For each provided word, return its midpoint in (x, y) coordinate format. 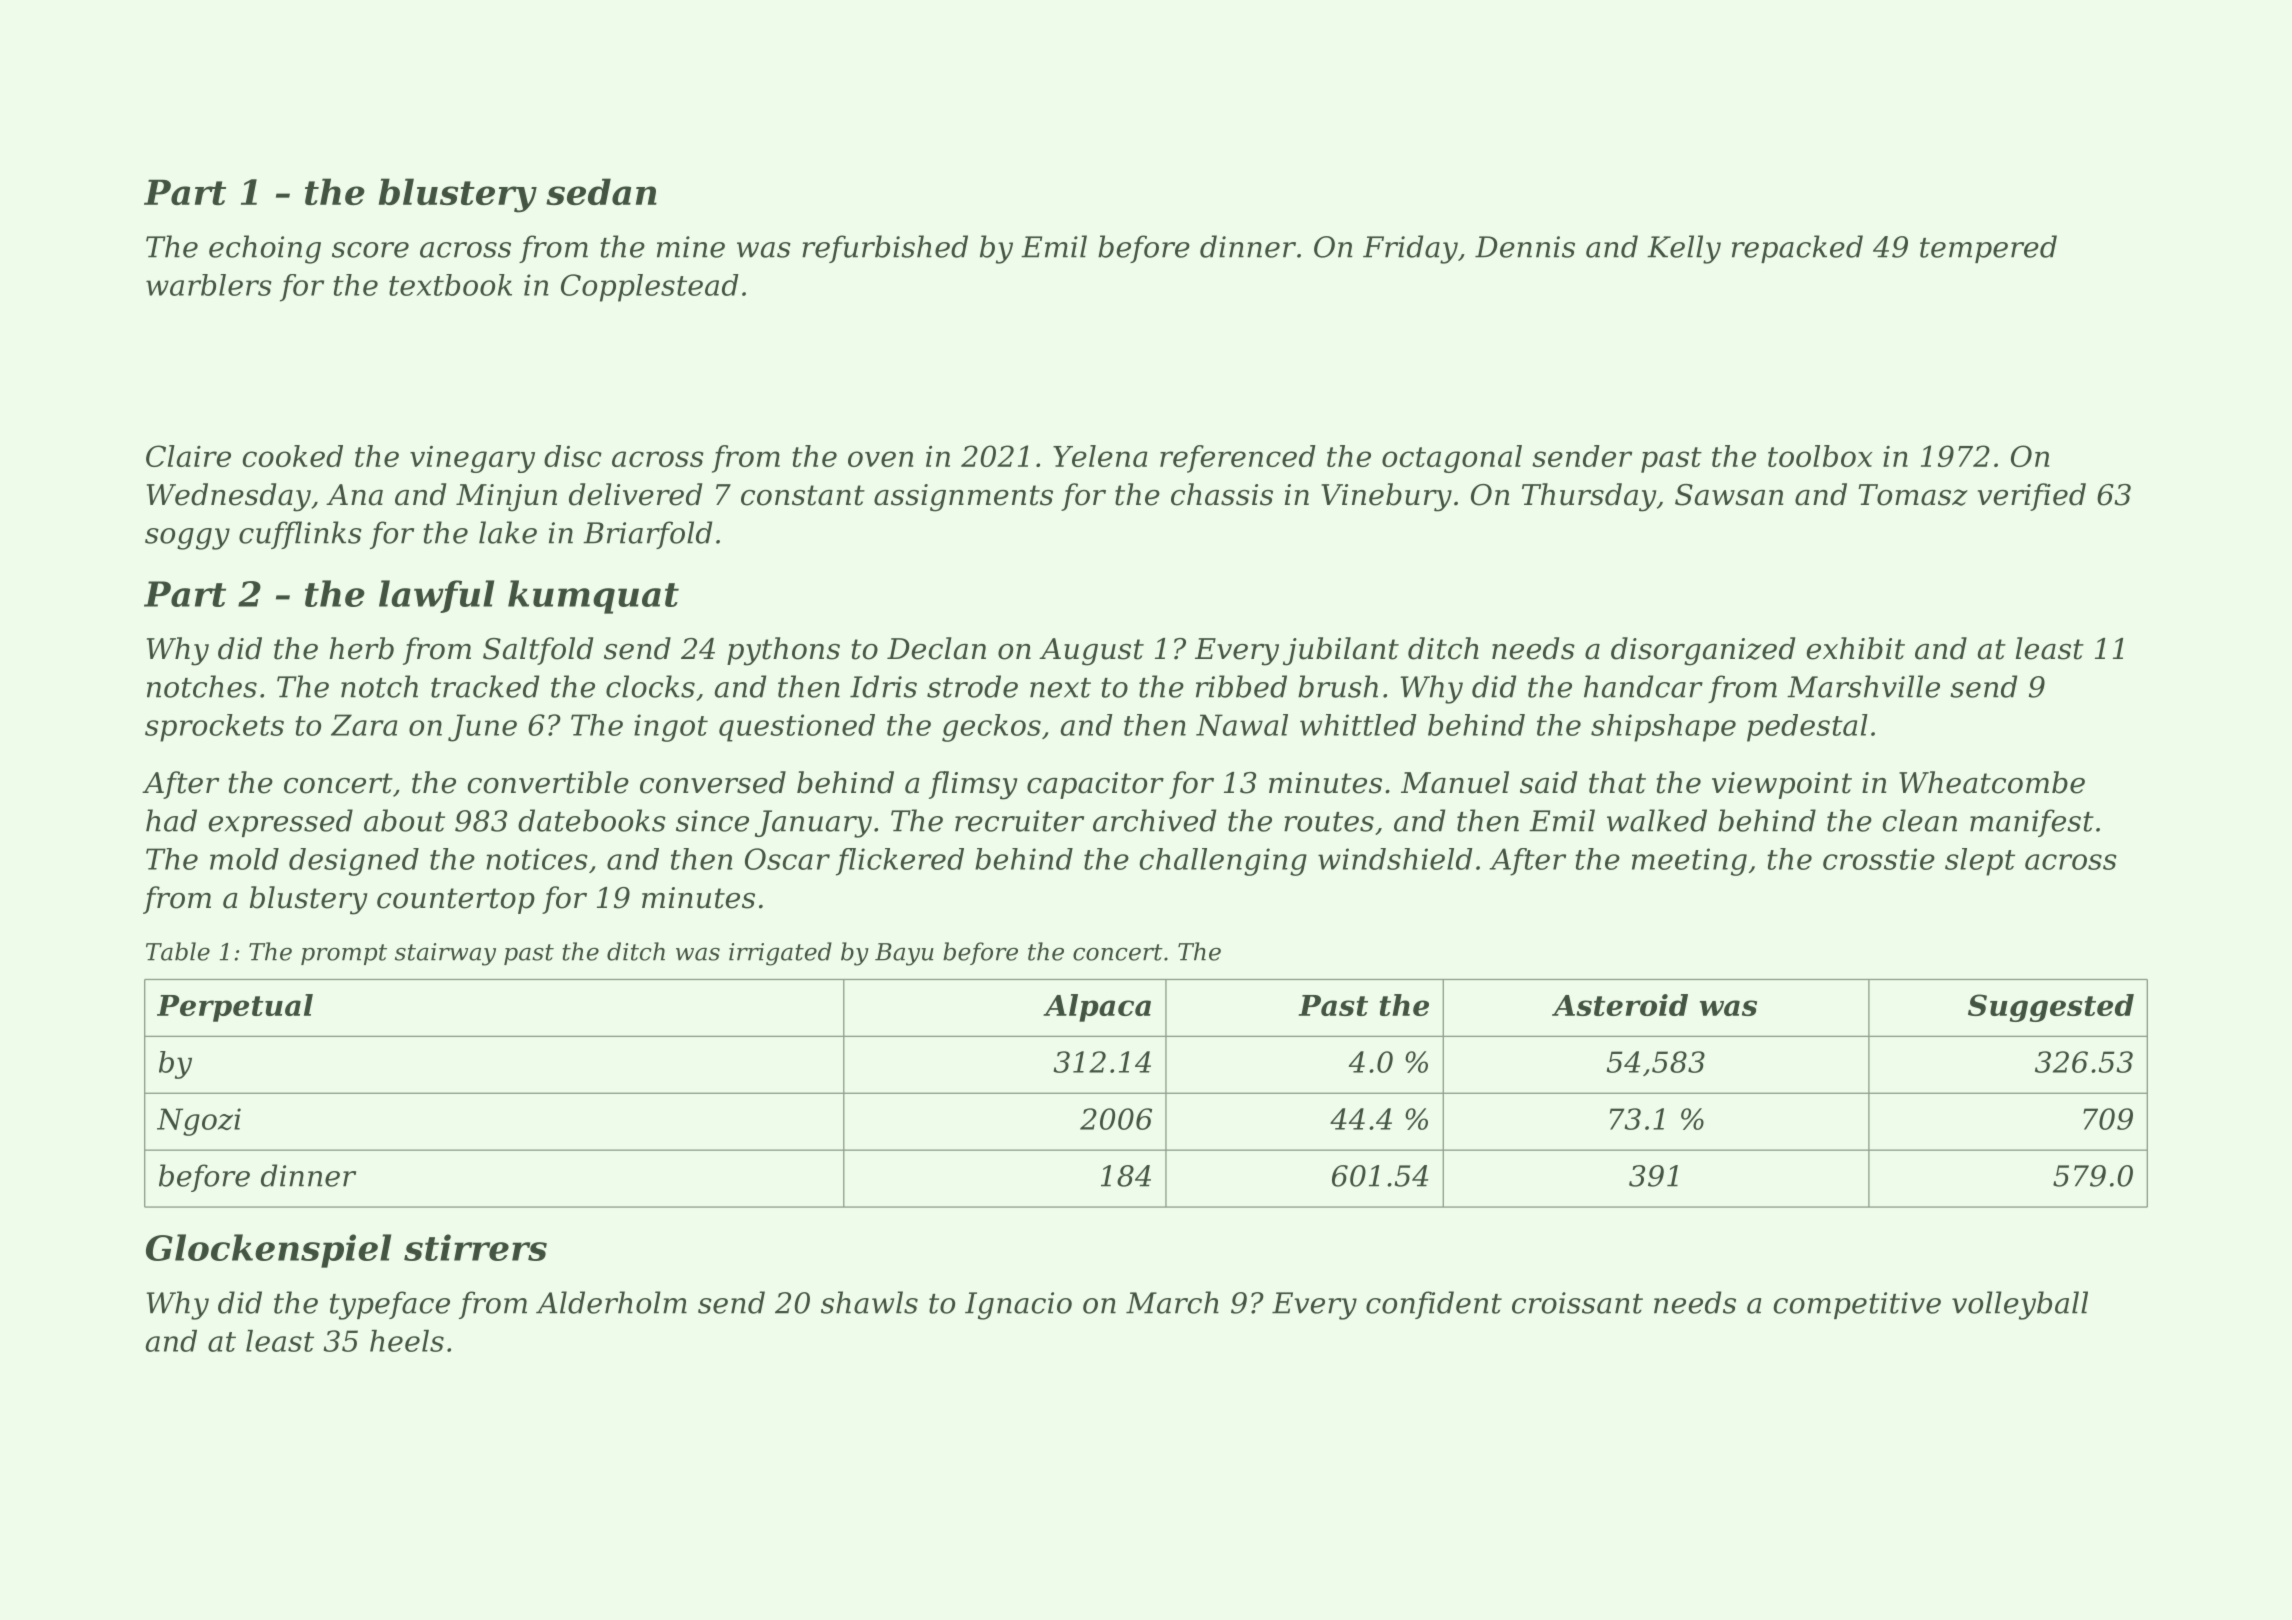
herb (361, 648)
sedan (601, 191)
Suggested (2051, 1008)
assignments (963, 498)
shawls (869, 1302)
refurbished (885, 249)
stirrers (475, 1247)
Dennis (1525, 247)
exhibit (1855, 648)
